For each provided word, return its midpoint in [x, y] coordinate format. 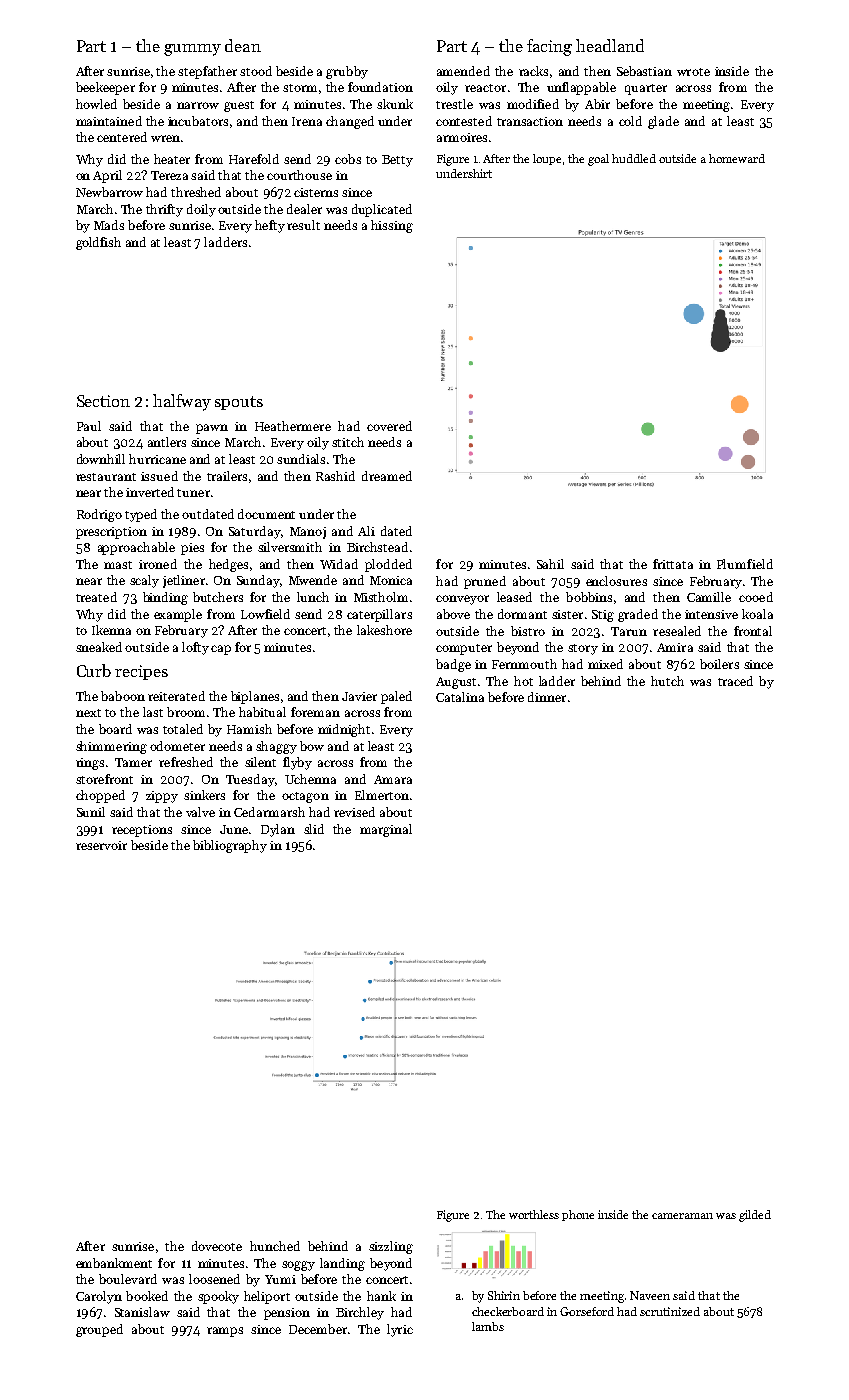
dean [243, 45]
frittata [673, 564]
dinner [547, 697]
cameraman [682, 1216]
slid [314, 829]
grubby [347, 72]
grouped [99, 1330]
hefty [270, 226]
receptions [142, 831]
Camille [709, 597]
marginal [386, 830]
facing [549, 47]
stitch [348, 442]
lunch [313, 597]
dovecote [217, 1246]
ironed [158, 564]
